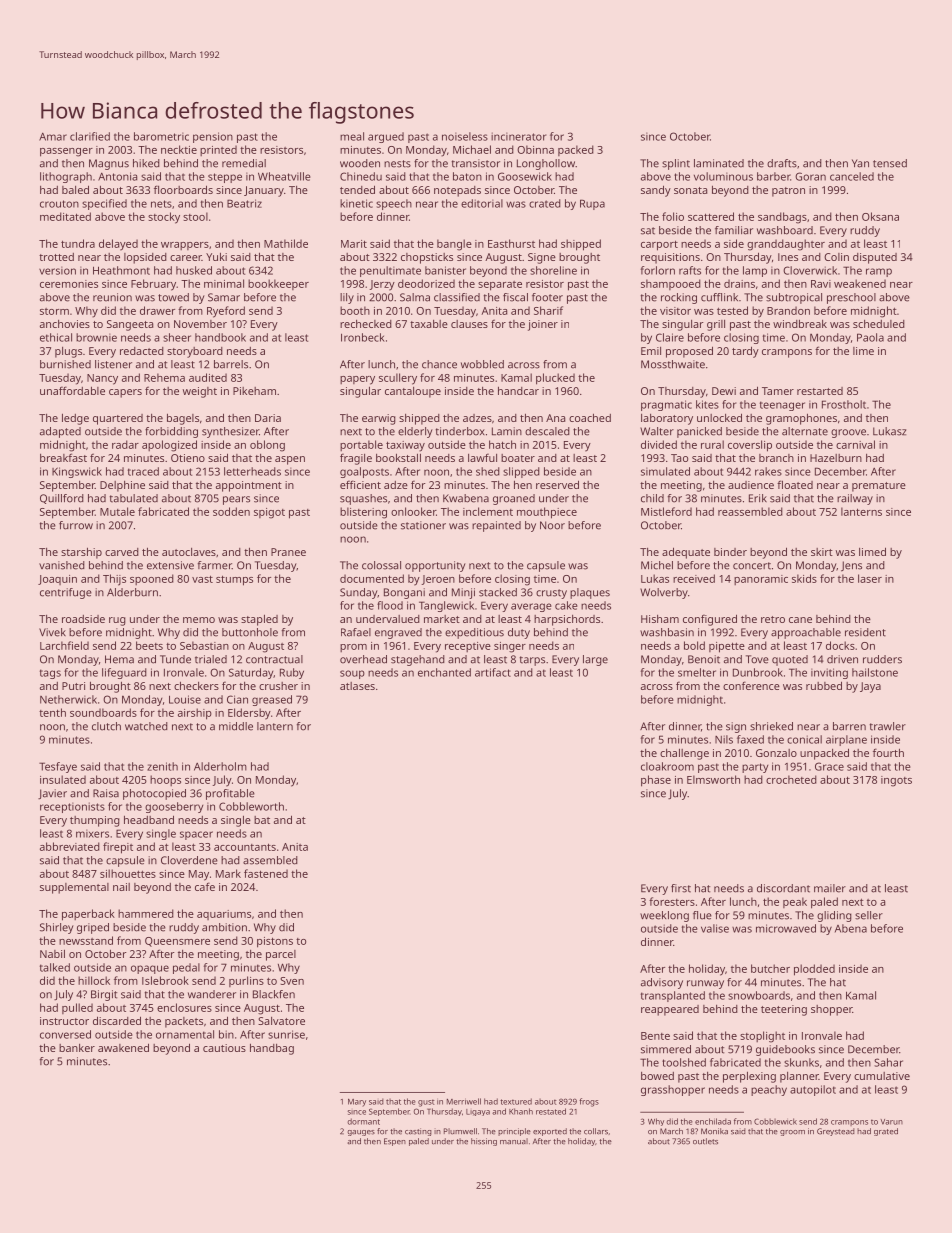  Describe the element at coordinates (415, 432) in the document. I see `elderly` at that location.
